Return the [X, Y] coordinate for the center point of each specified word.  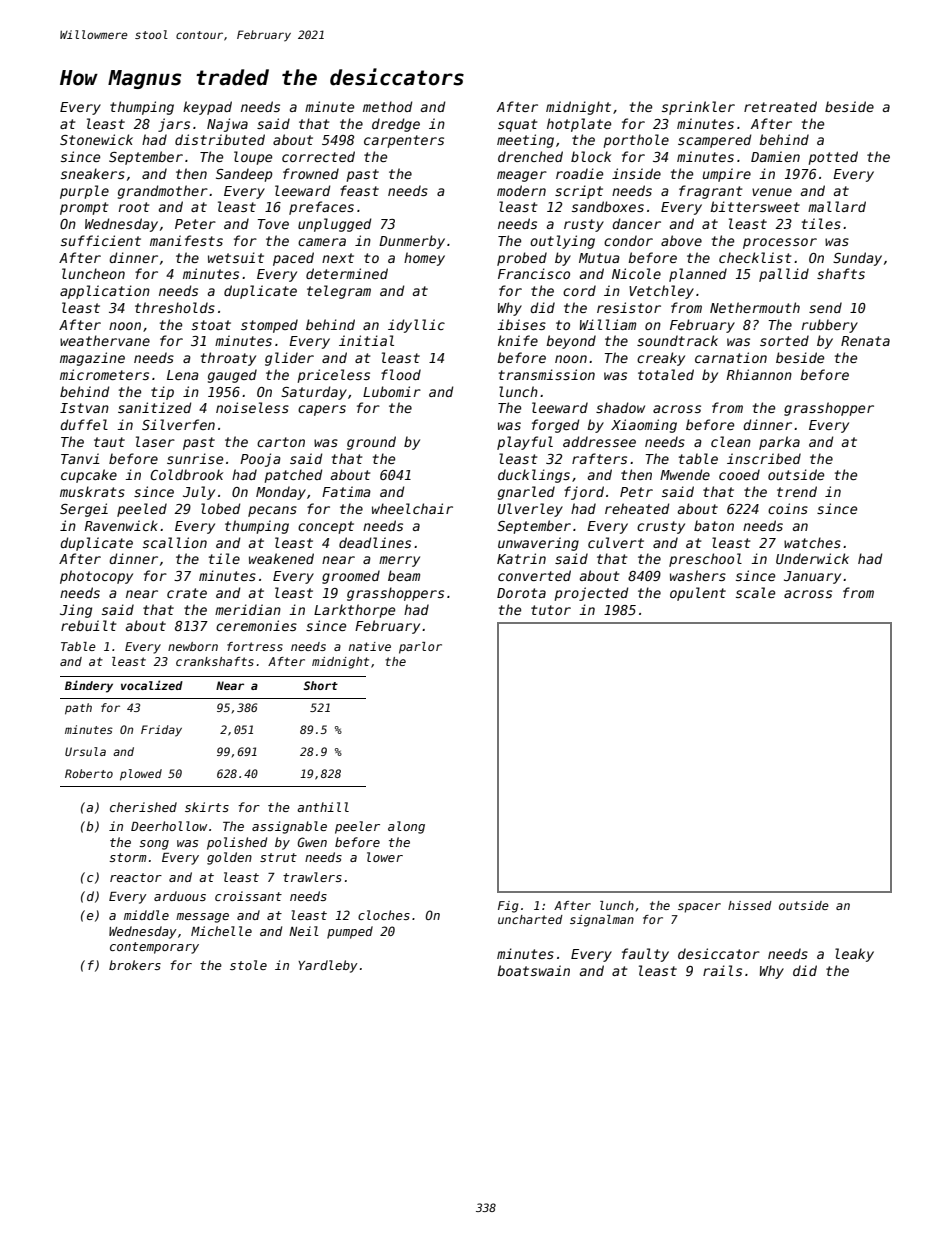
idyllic [416, 326]
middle [146, 915]
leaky [854, 955]
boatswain [533, 970]
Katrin [521, 558]
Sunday [857, 259]
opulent [698, 594]
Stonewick [96, 139]
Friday [161, 731]
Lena [183, 375]
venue [772, 192]
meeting [525, 141]
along [406, 827]
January [812, 577]
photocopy [96, 577]
